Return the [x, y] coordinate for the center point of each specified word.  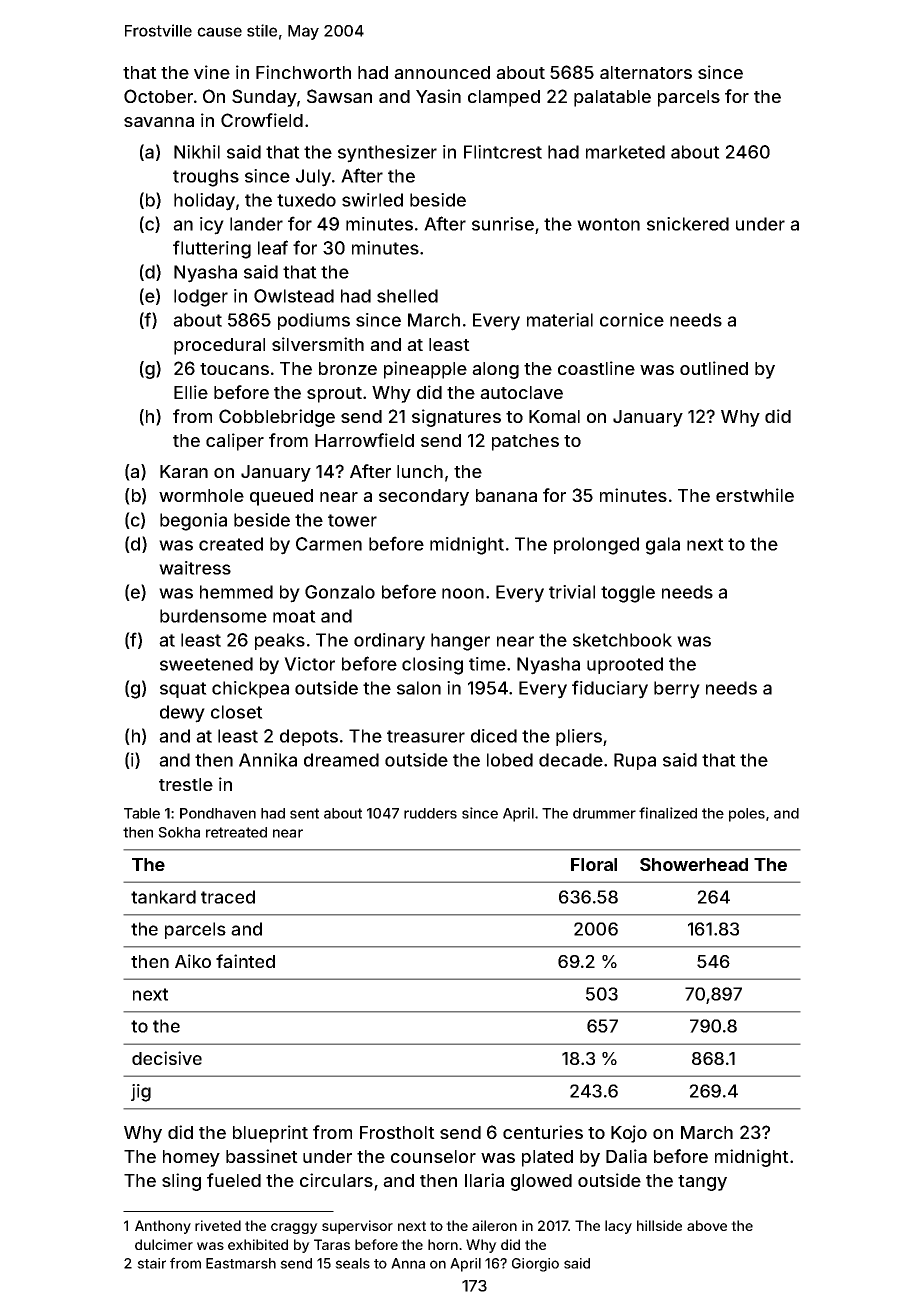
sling [181, 1182]
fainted [245, 961]
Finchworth [303, 72]
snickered [688, 224]
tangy [702, 1183]
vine [212, 72]
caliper [235, 442]
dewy [182, 714]
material [560, 320]
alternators [646, 72]
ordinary [389, 642]
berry [677, 690]
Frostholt [397, 1132]
